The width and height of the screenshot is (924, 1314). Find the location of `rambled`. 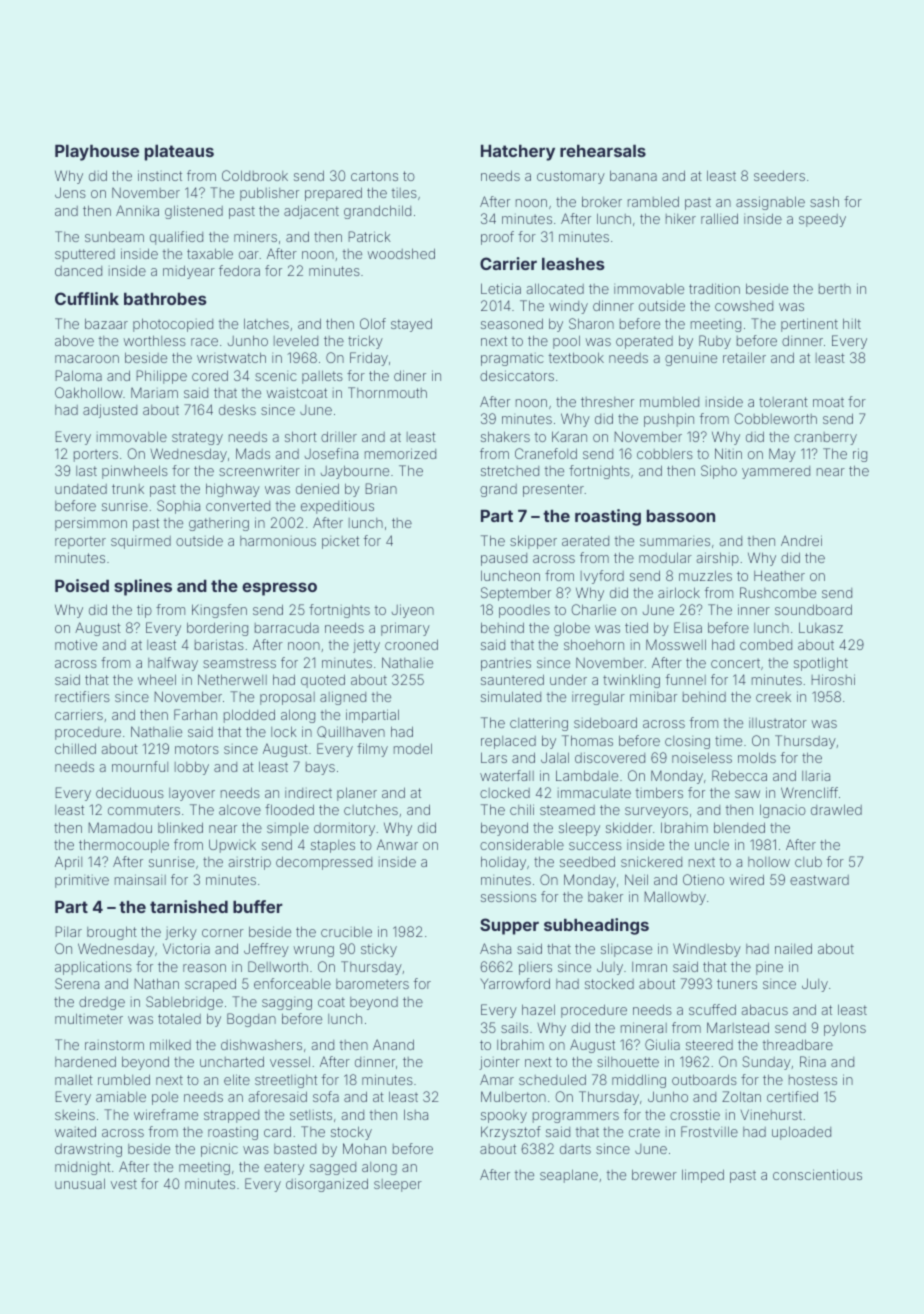

rambled is located at coordinates (653, 201).
